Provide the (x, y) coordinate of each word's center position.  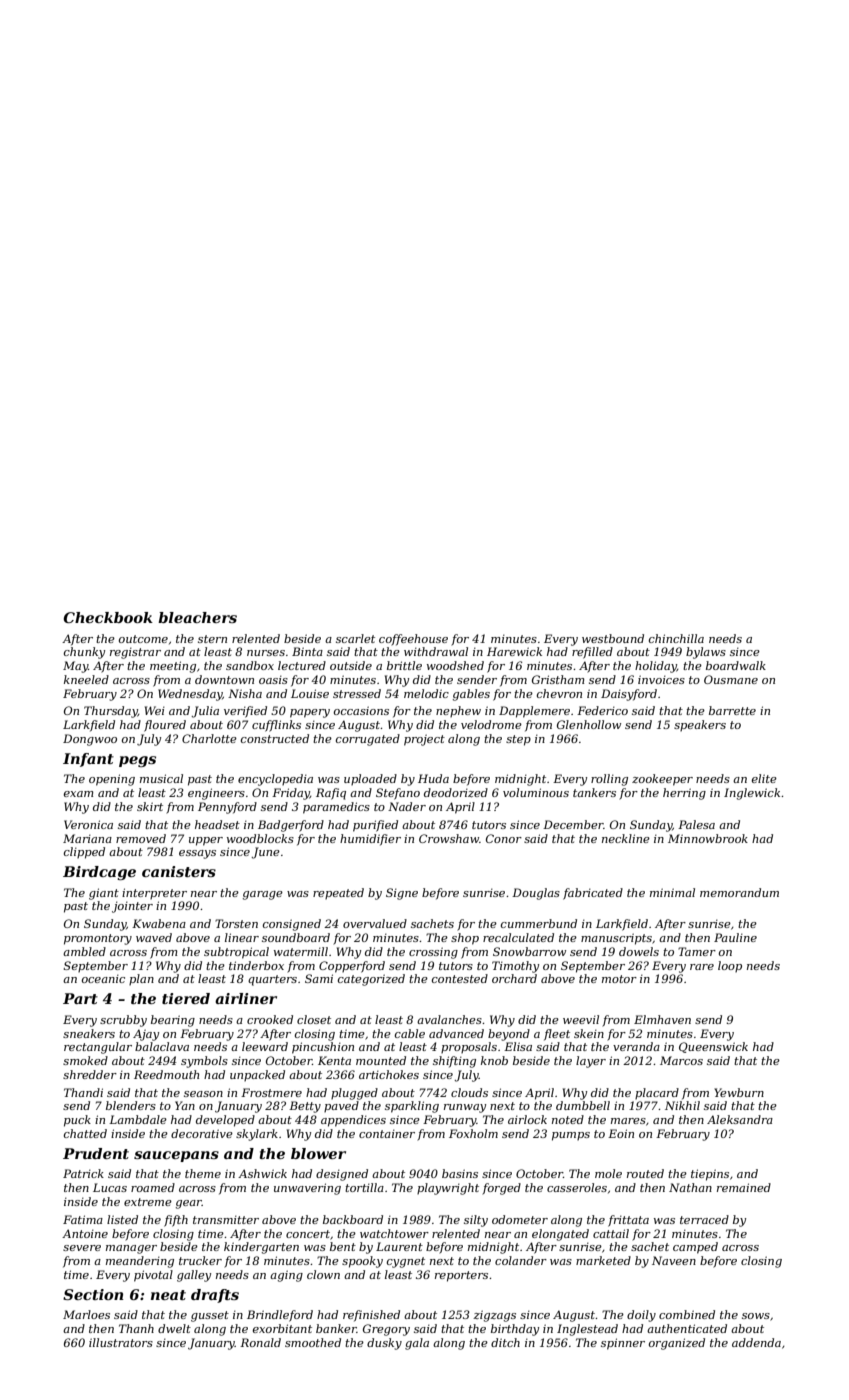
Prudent (96, 1153)
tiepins (710, 1175)
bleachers (197, 617)
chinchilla (676, 638)
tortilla (364, 1187)
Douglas (536, 894)
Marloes (86, 1314)
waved (154, 937)
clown (323, 1274)
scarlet (355, 638)
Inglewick (752, 794)
